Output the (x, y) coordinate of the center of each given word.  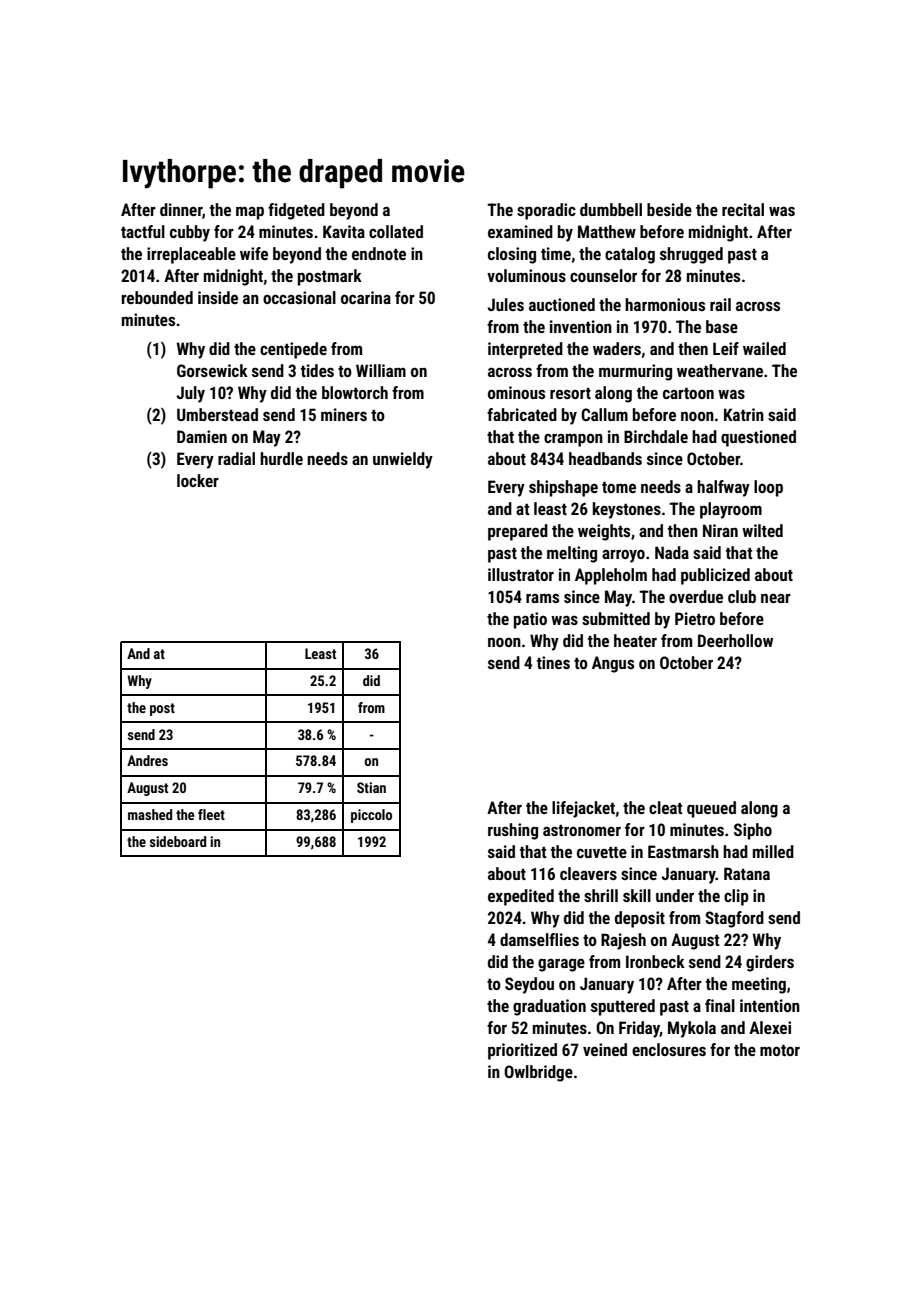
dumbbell (611, 209)
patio (530, 620)
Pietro (695, 618)
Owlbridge (538, 1073)
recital (743, 209)
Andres (147, 760)
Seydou (529, 985)
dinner (181, 209)
